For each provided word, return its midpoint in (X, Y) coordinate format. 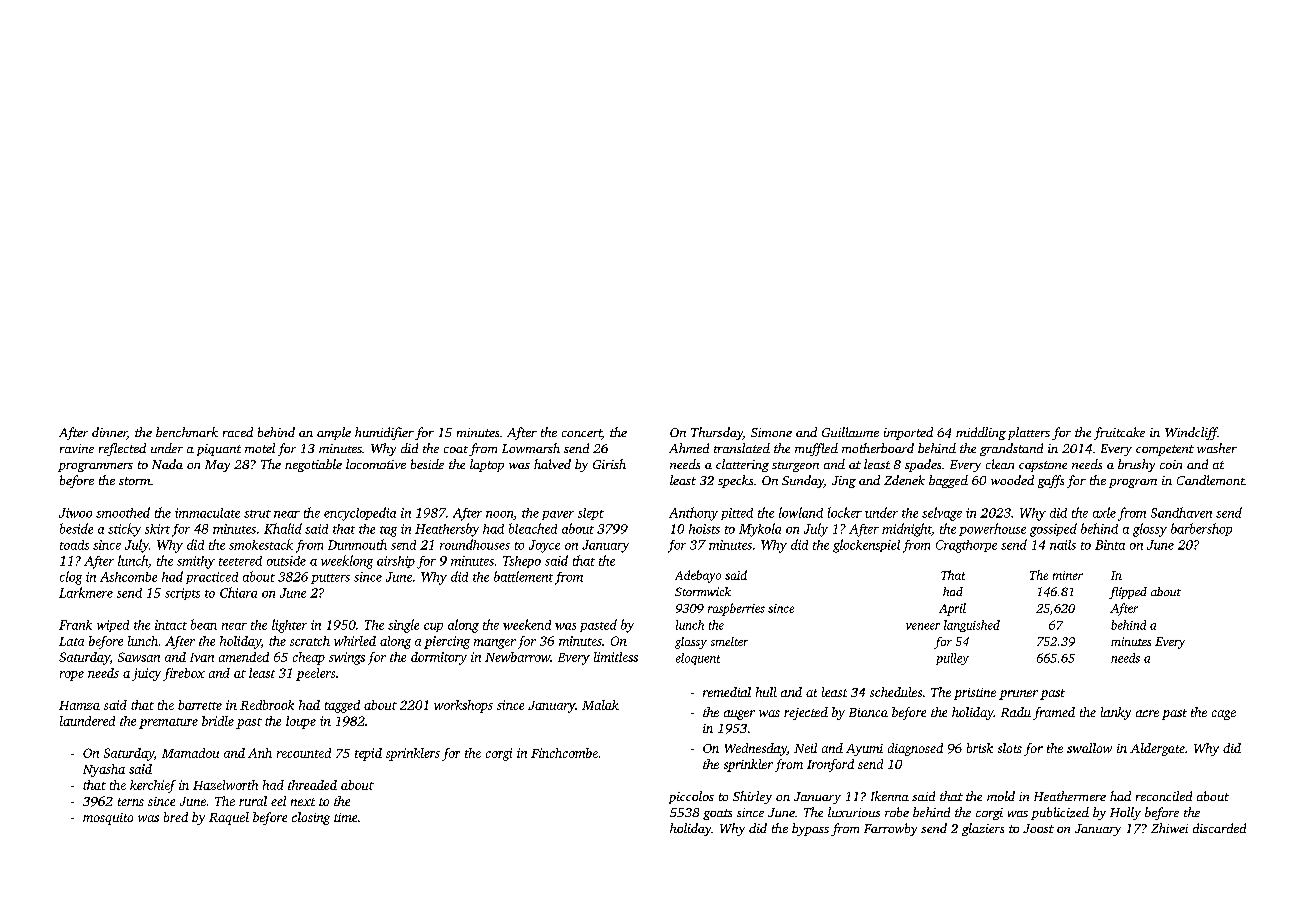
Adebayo (698, 576)
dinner (109, 433)
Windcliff (1191, 433)
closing (311, 818)
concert (582, 434)
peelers (315, 674)
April (952, 609)
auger (739, 715)
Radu (1016, 712)
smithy (196, 562)
